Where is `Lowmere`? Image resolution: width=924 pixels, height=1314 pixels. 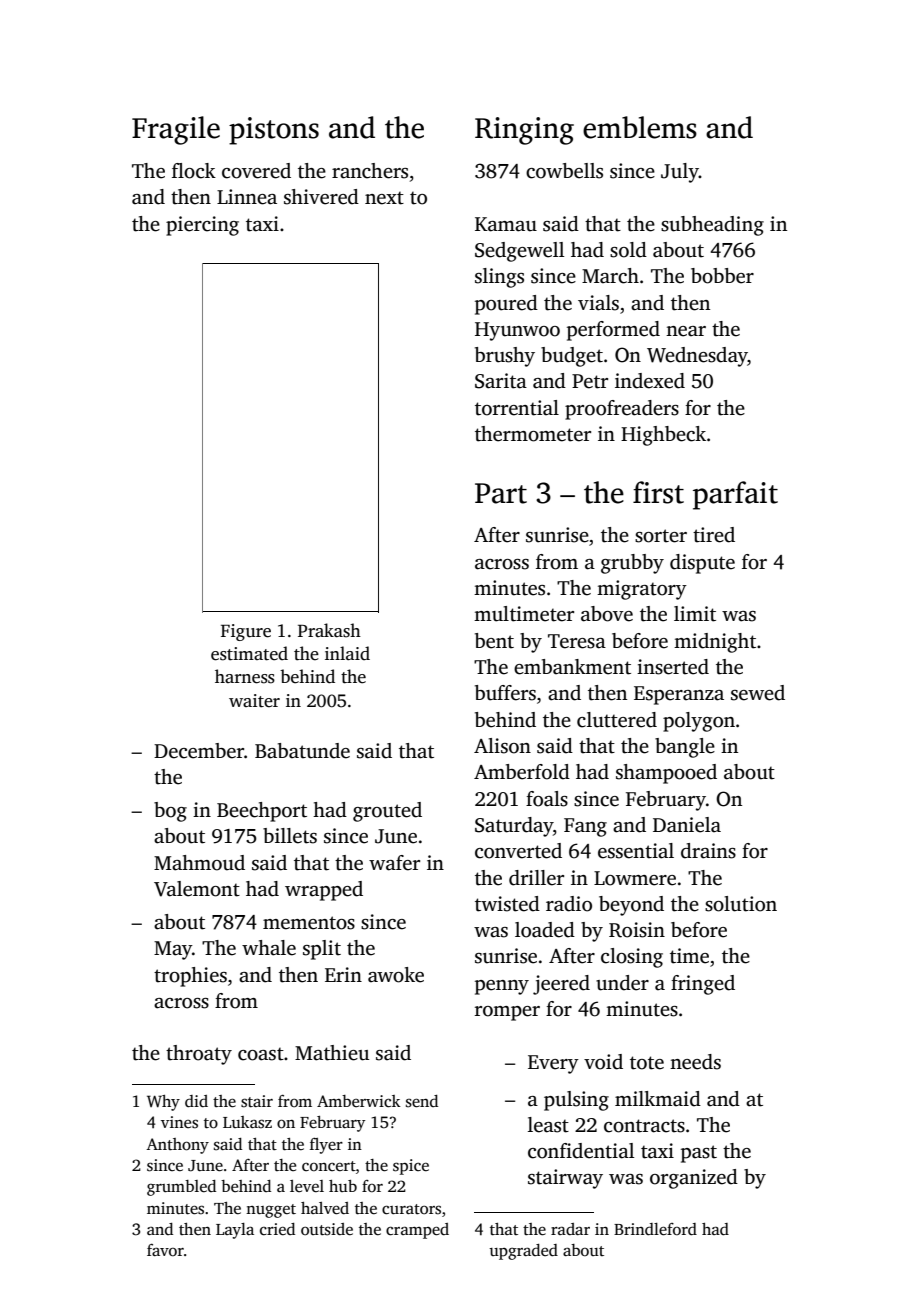
Lowmere is located at coordinates (635, 878).
